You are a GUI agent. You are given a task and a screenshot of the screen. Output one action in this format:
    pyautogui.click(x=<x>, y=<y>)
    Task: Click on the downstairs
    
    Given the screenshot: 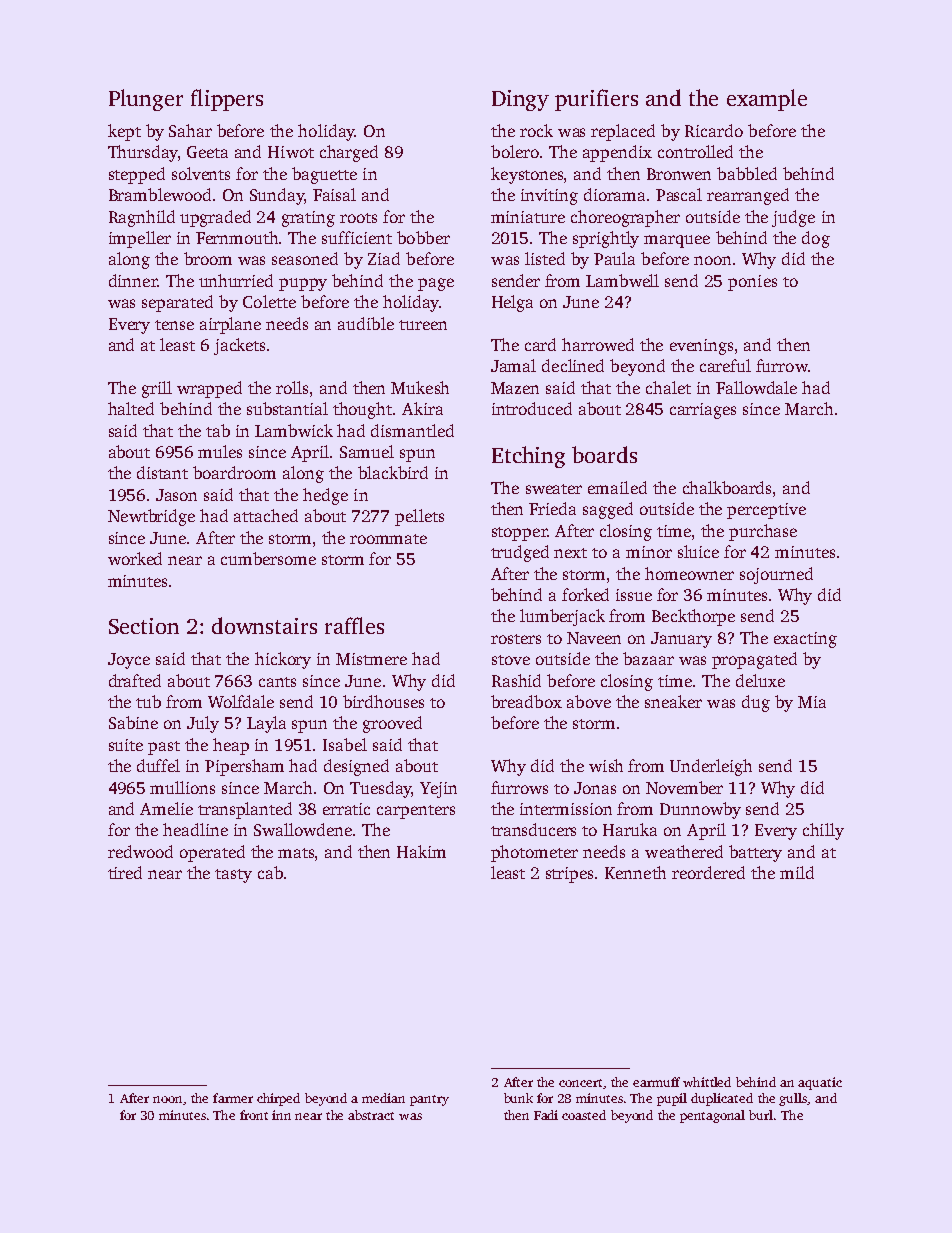 What is the action you would take?
    pyautogui.click(x=264, y=625)
